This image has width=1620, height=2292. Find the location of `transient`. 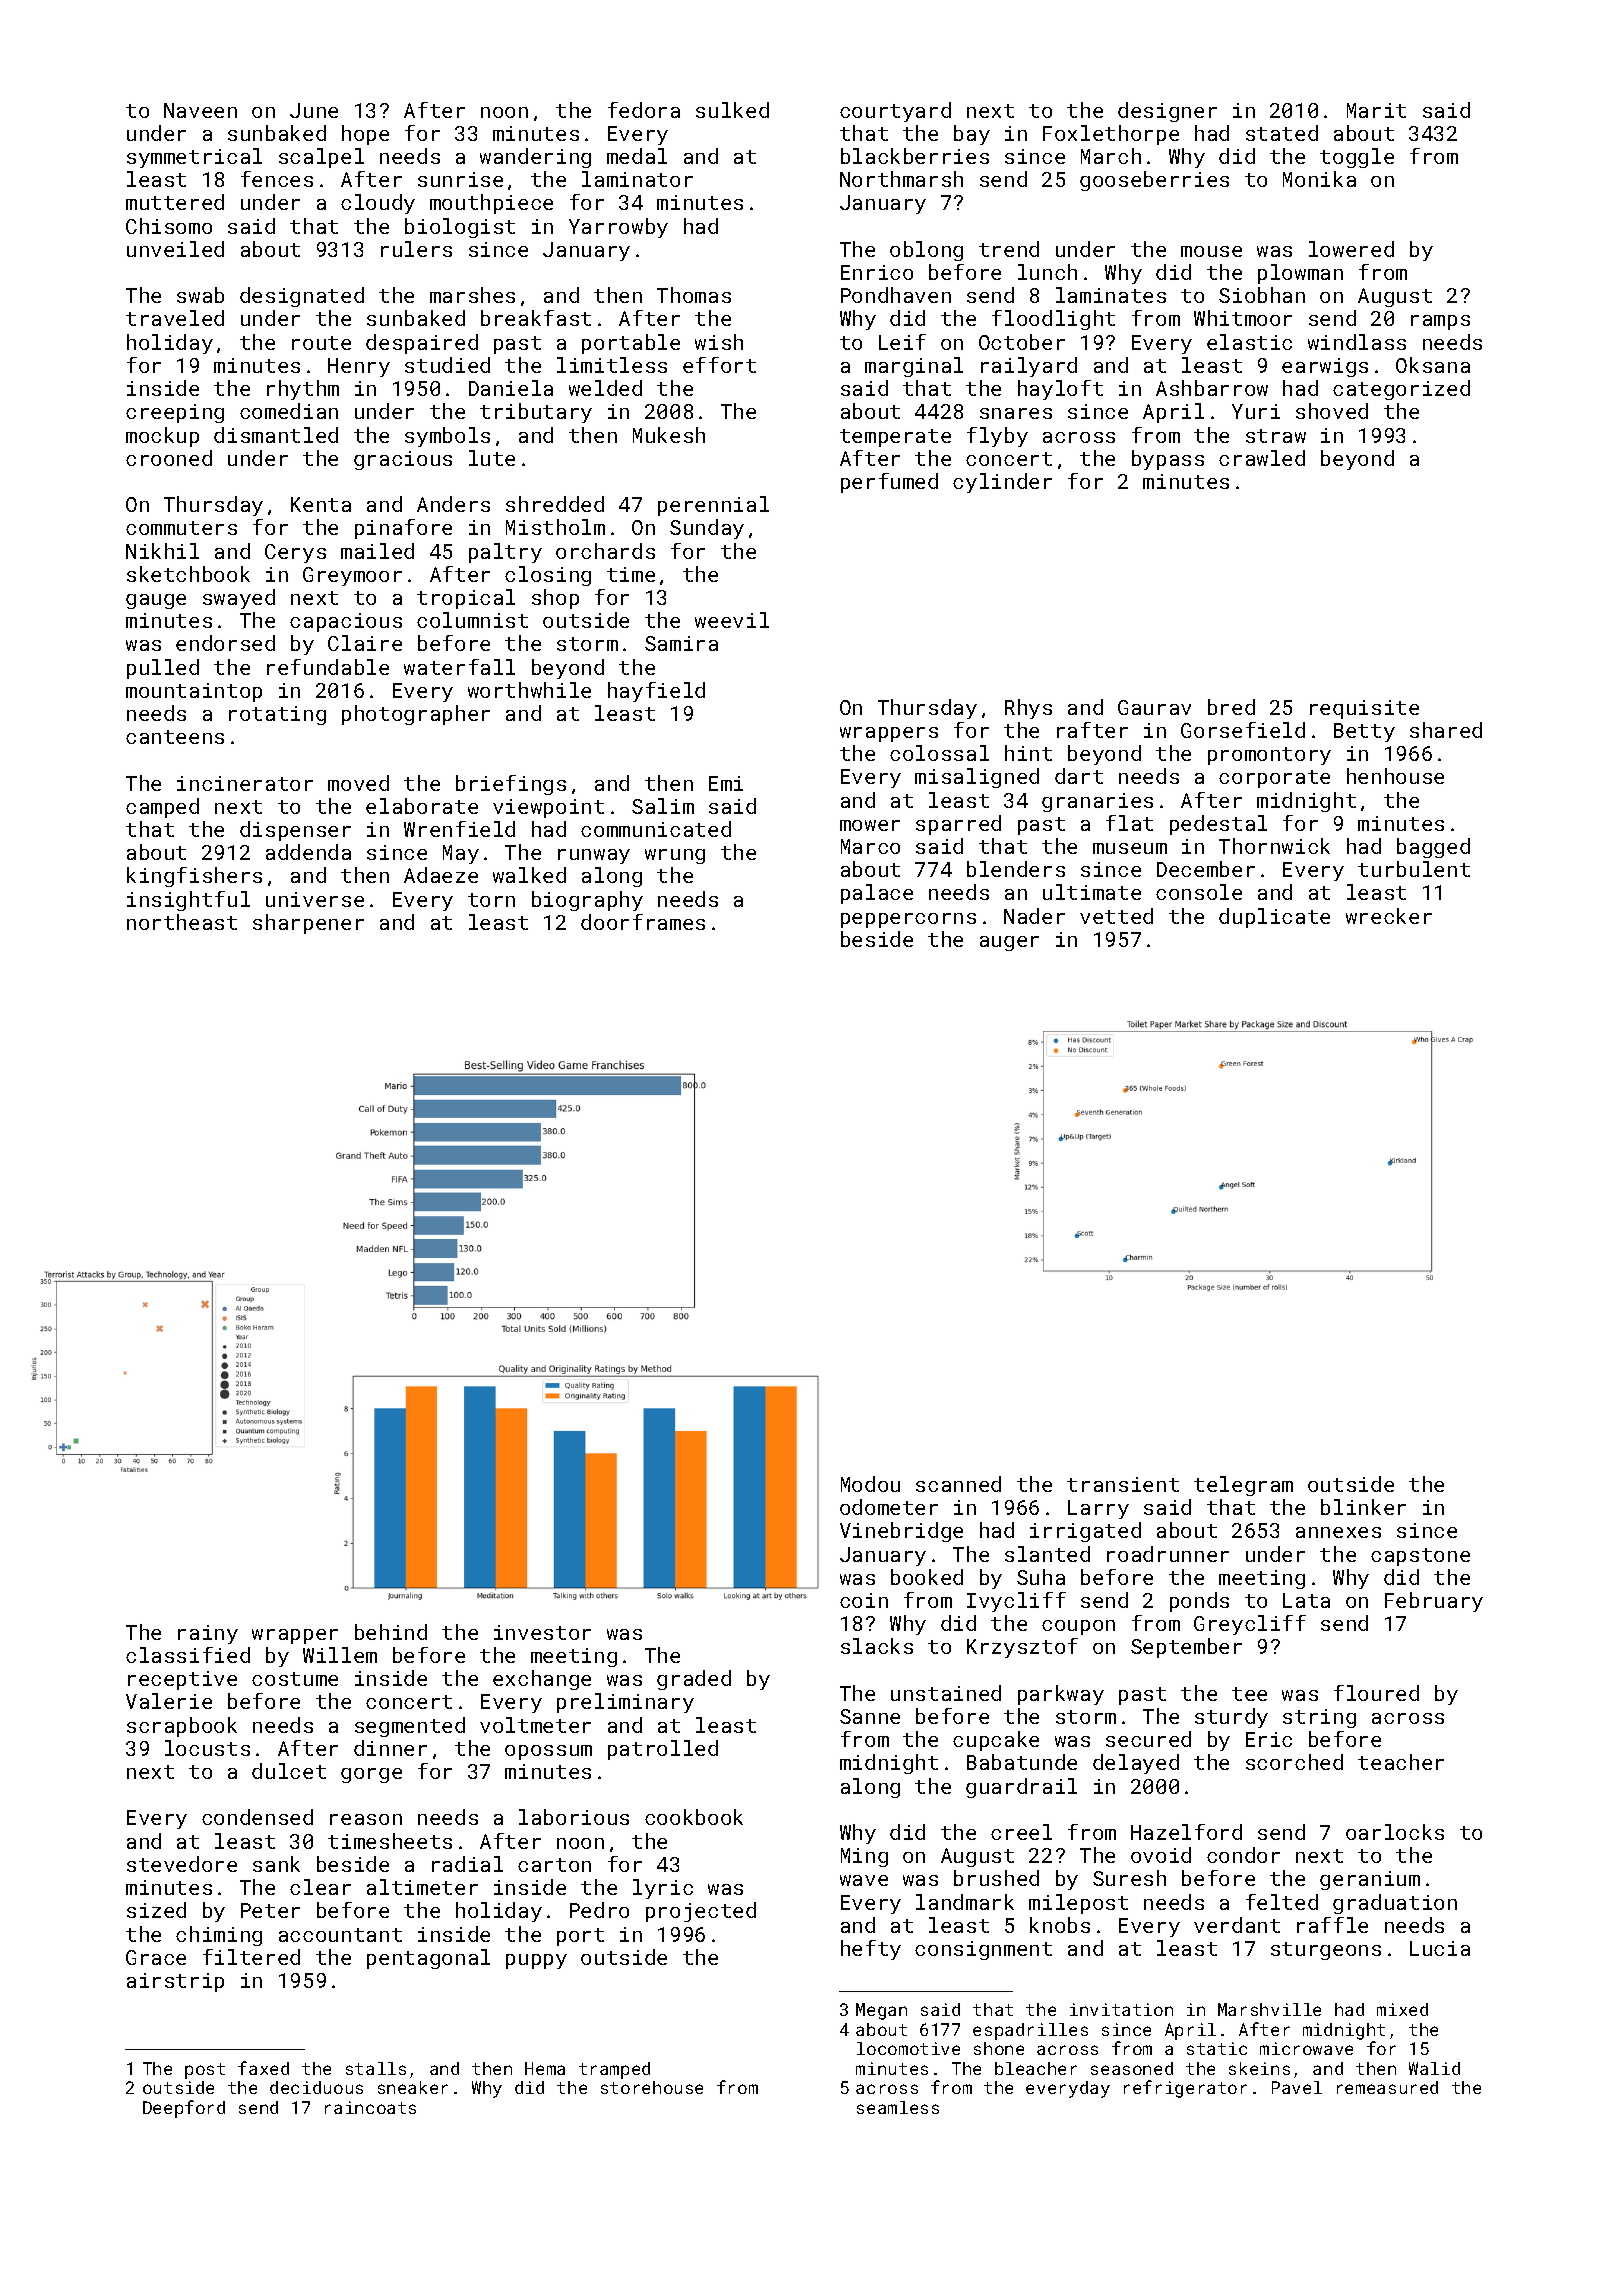

transient is located at coordinates (1123, 1484).
